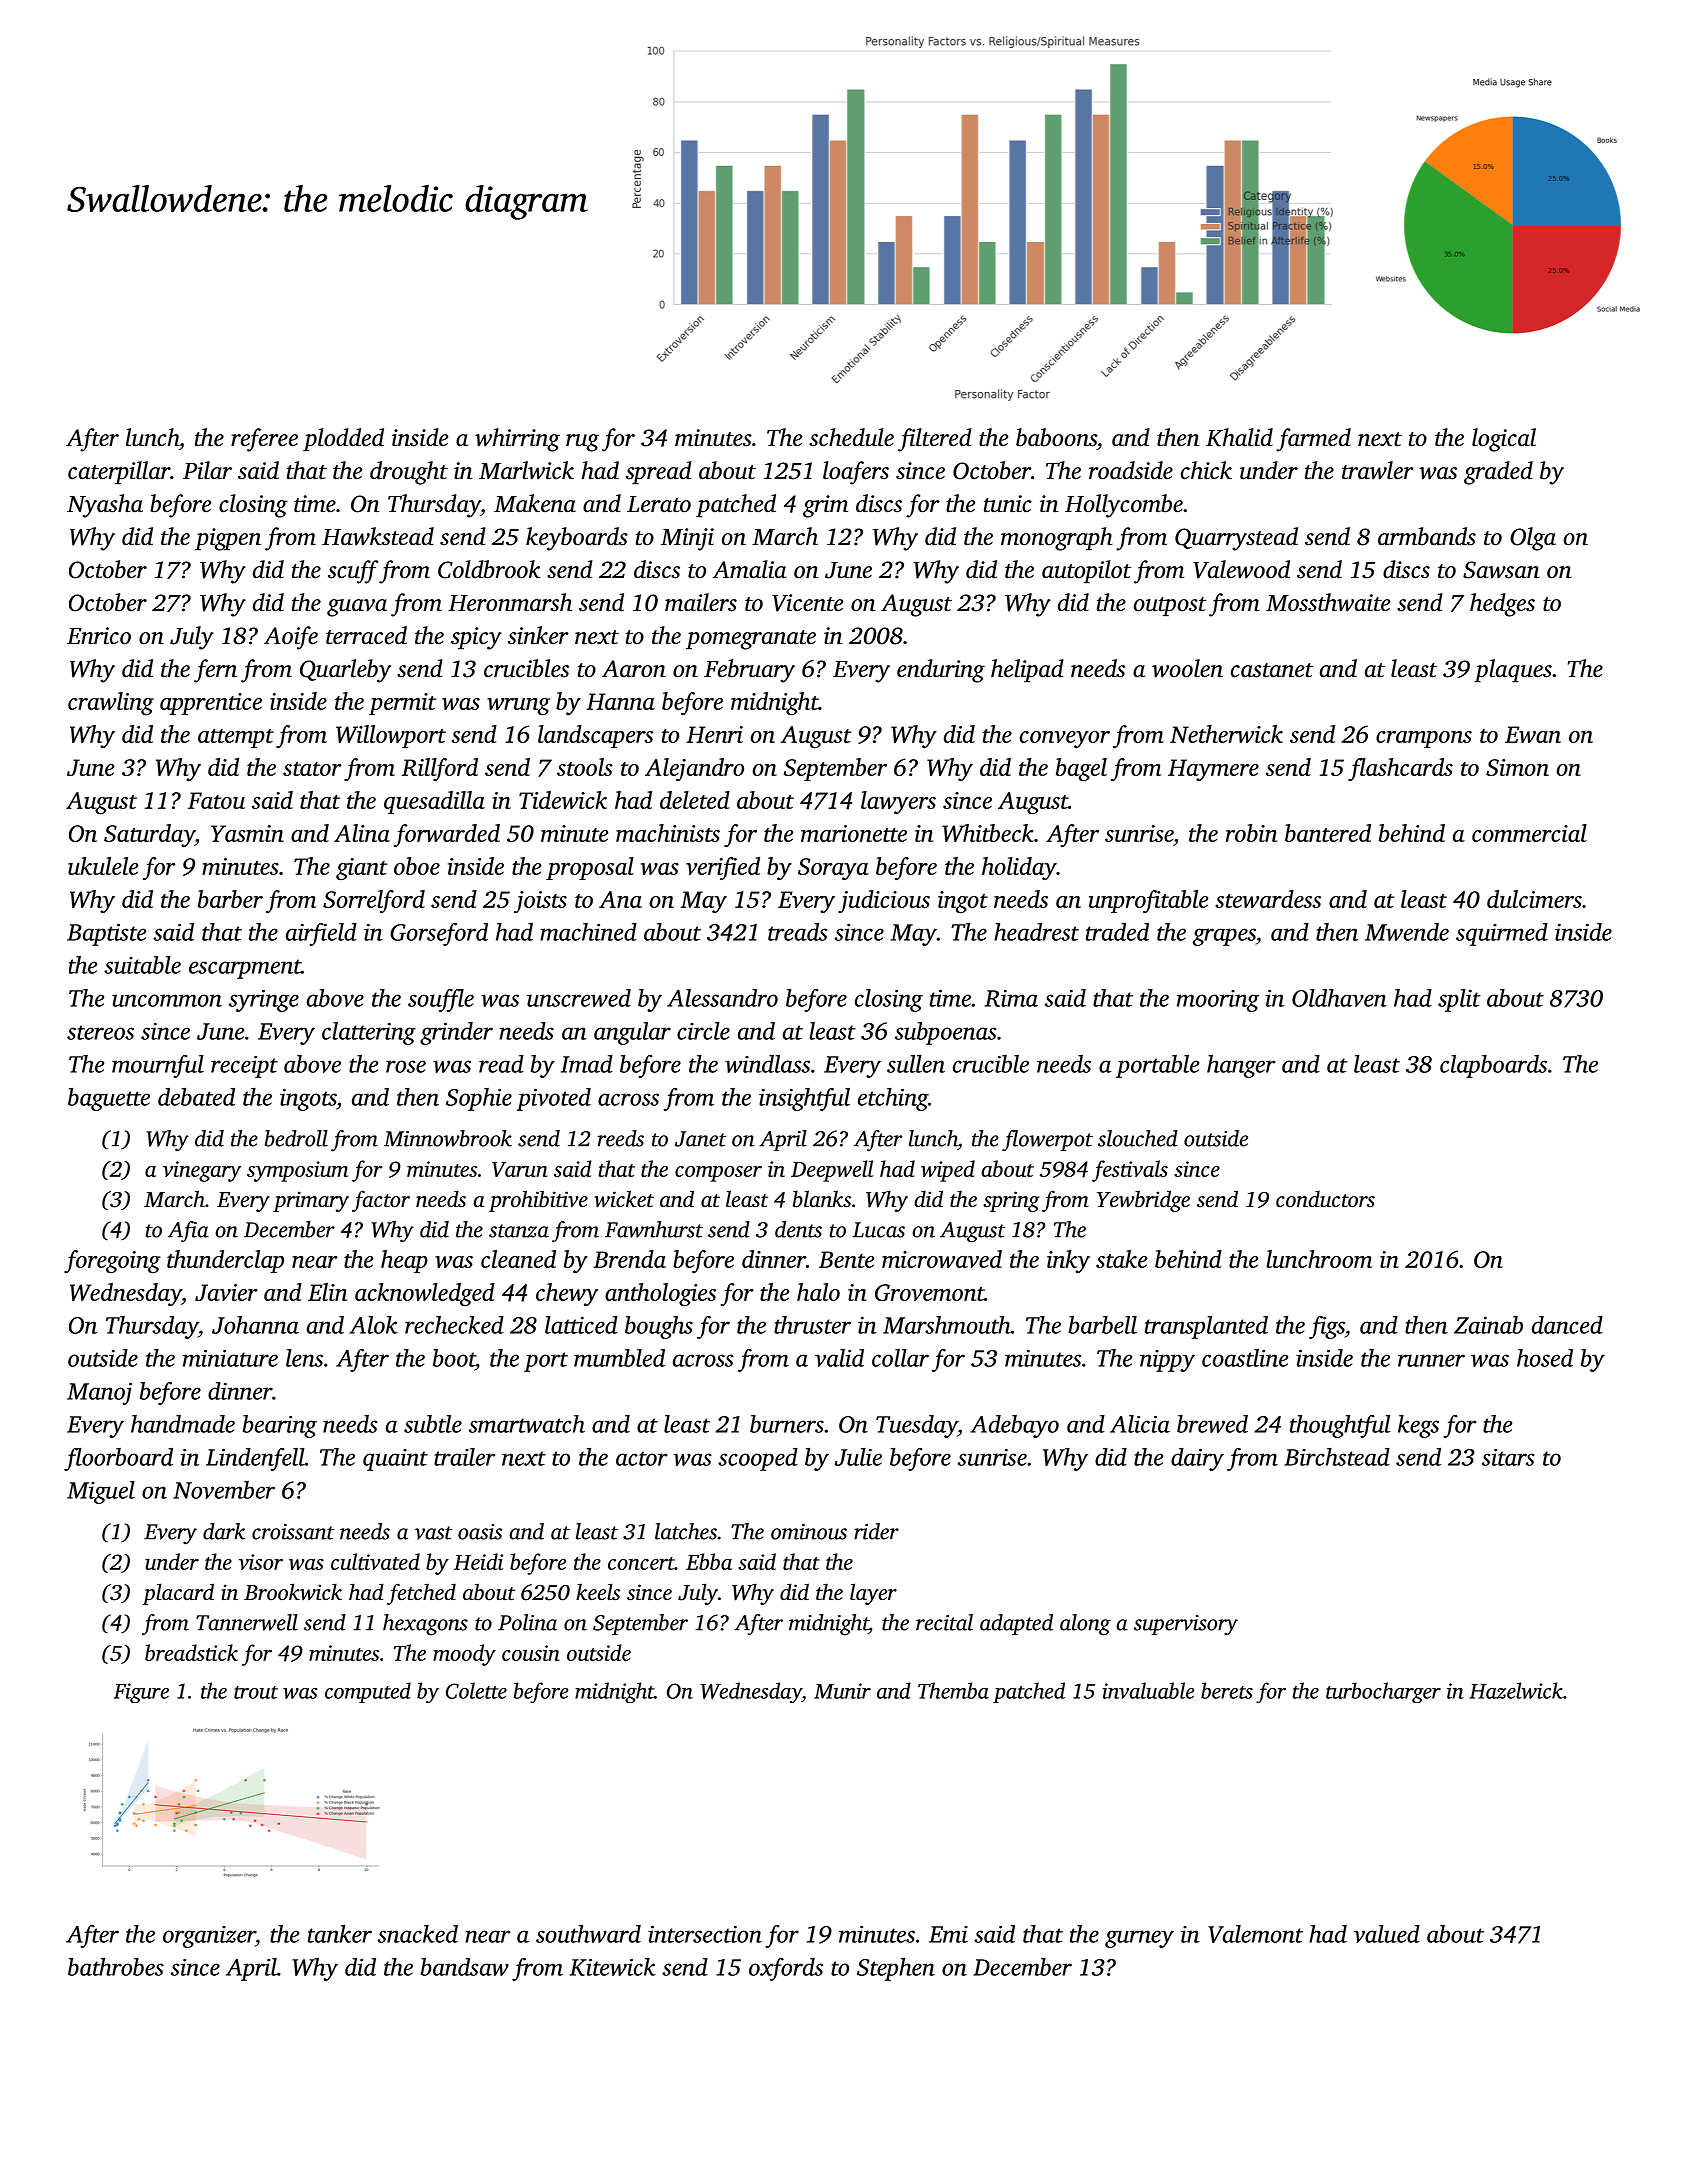 Image resolution: width=1683 pixels, height=2178 pixels. I want to click on Zainab, so click(1488, 1325).
